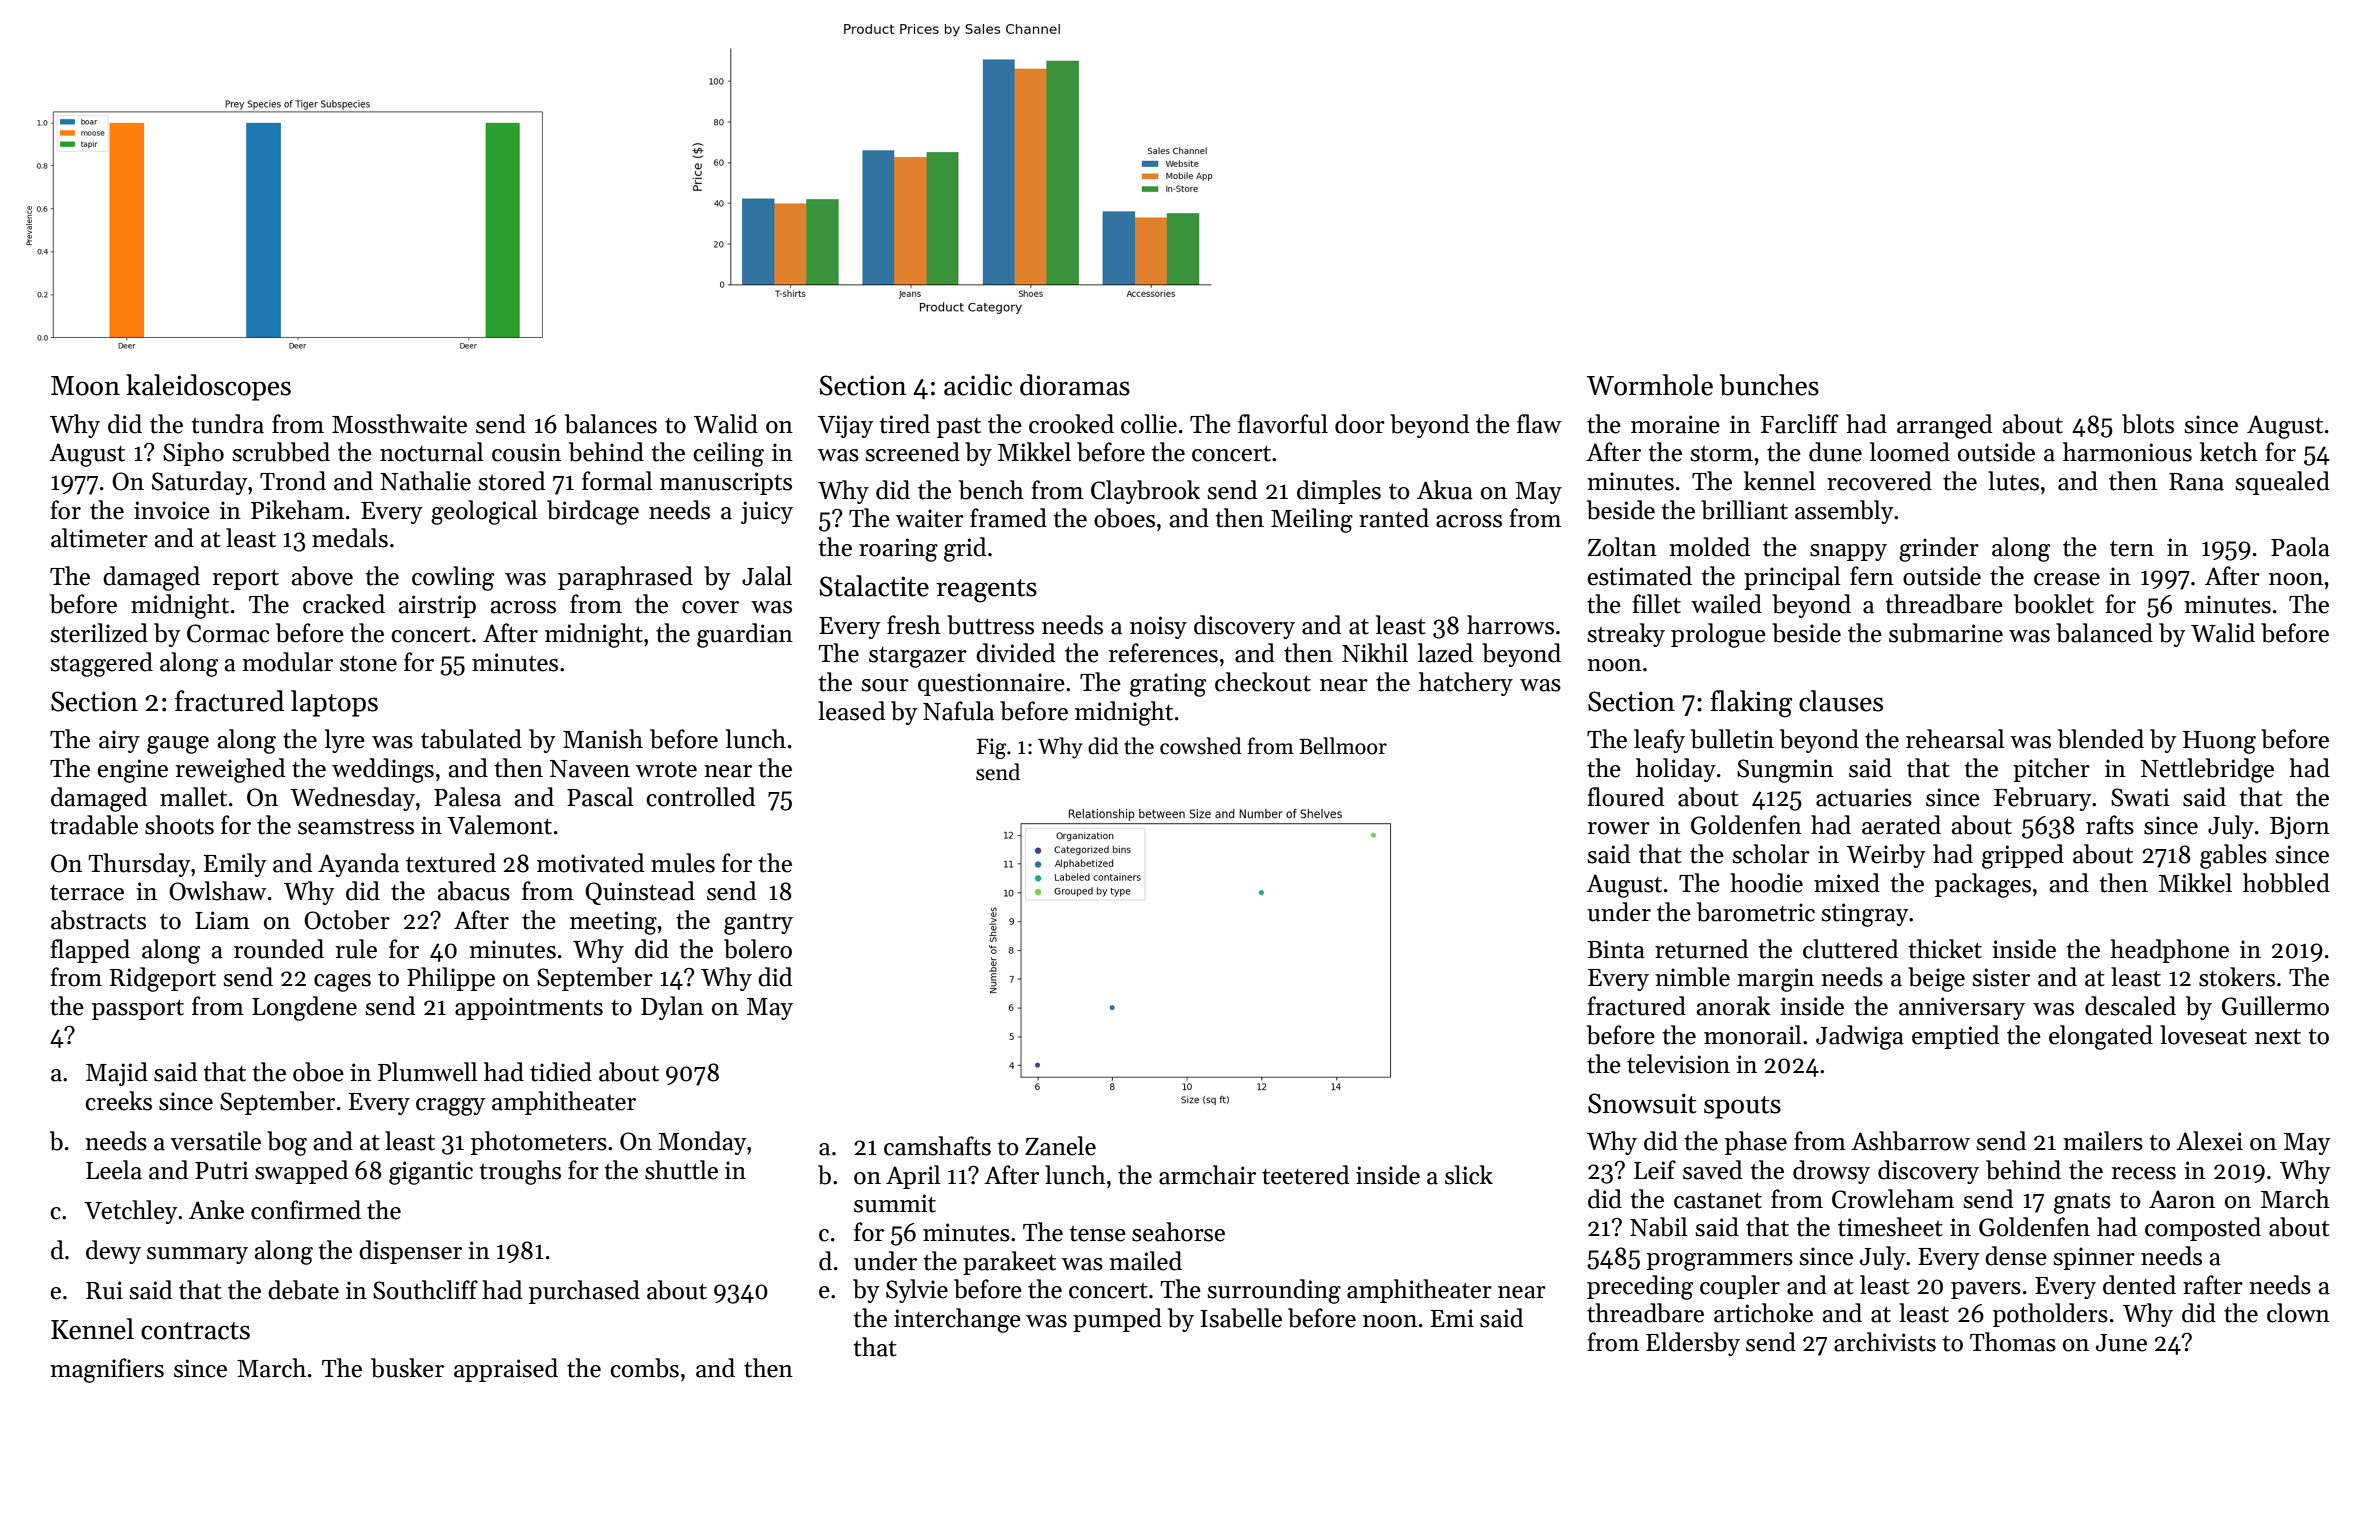 The width and height of the page is (2380, 1540). Describe the element at coordinates (2286, 883) in the page. I see `hobbled` at that location.
